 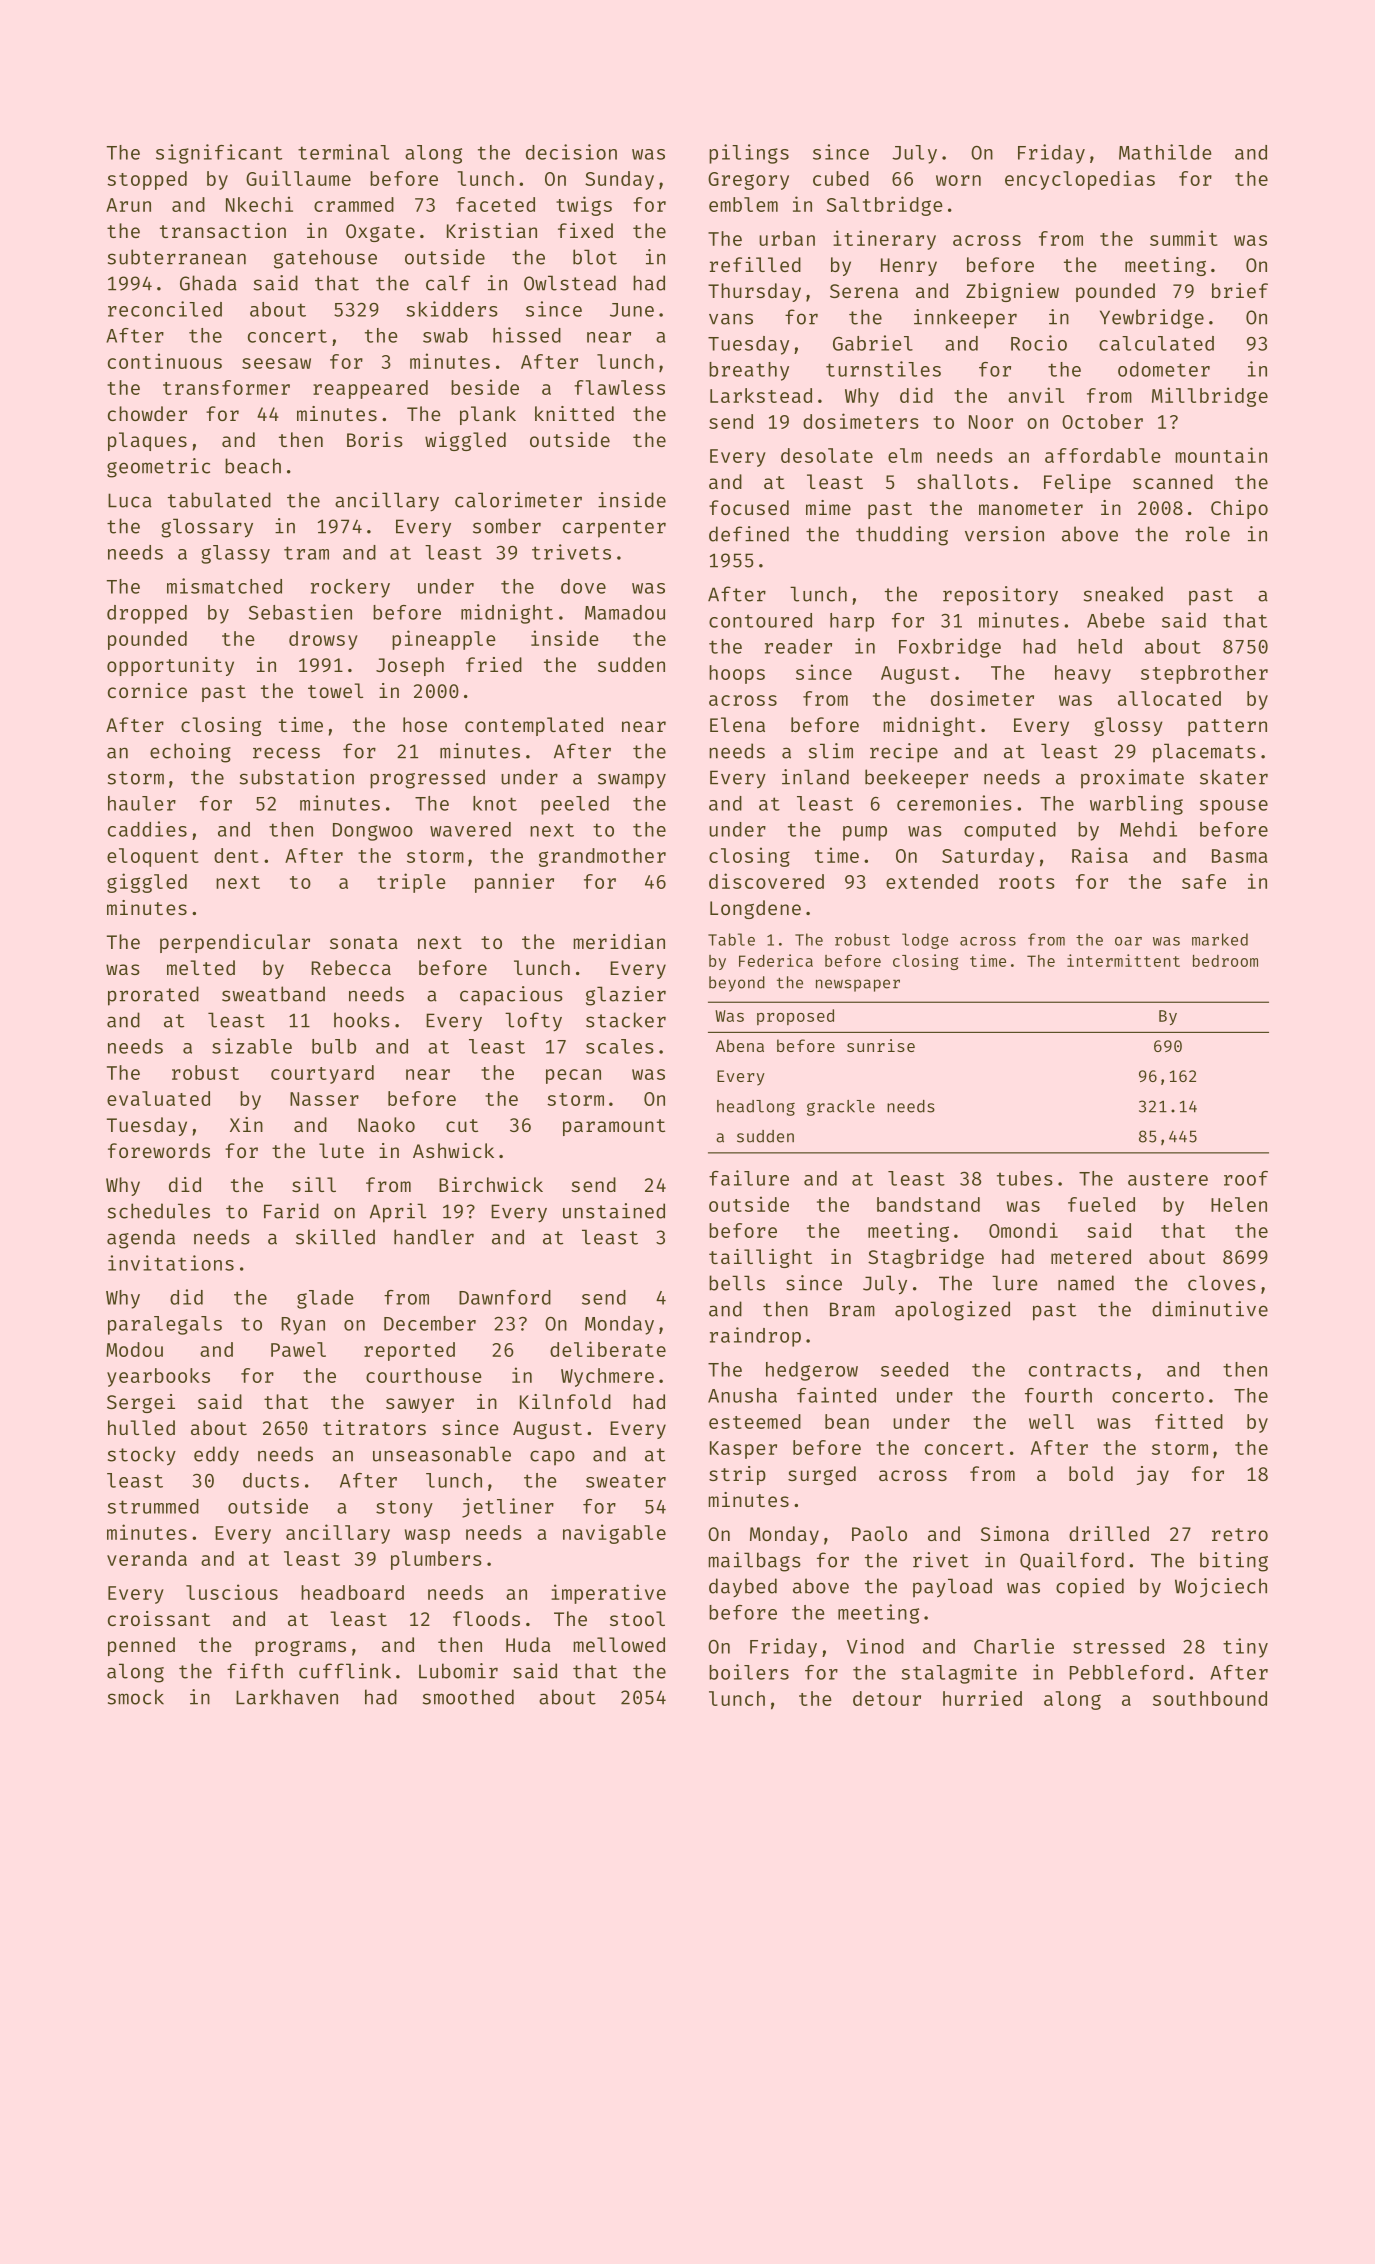 What do you see at coordinates (841, 1108) in the document?
I see `grackle` at bounding box center [841, 1108].
